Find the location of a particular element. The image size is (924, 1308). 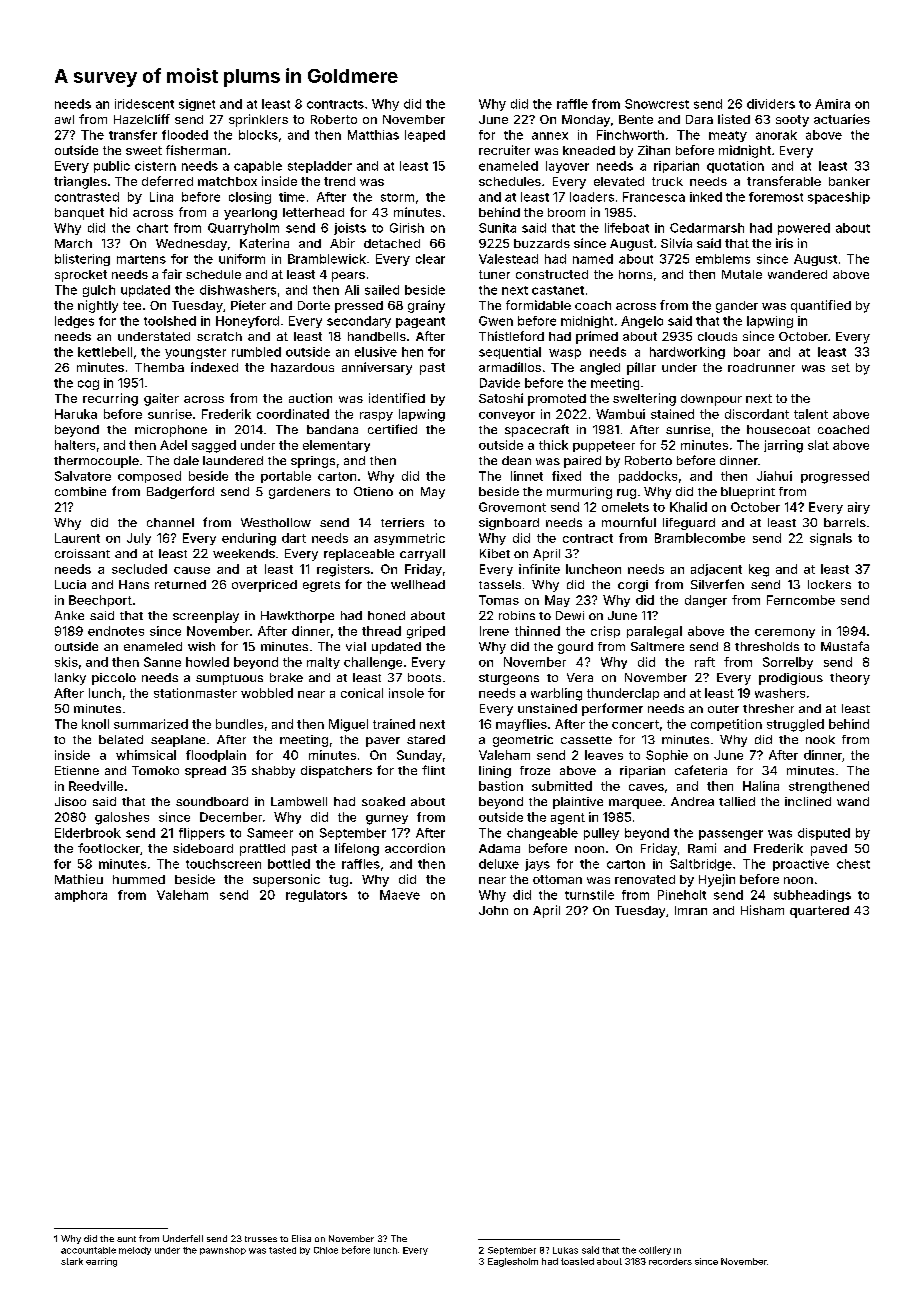

talent is located at coordinates (811, 414).
